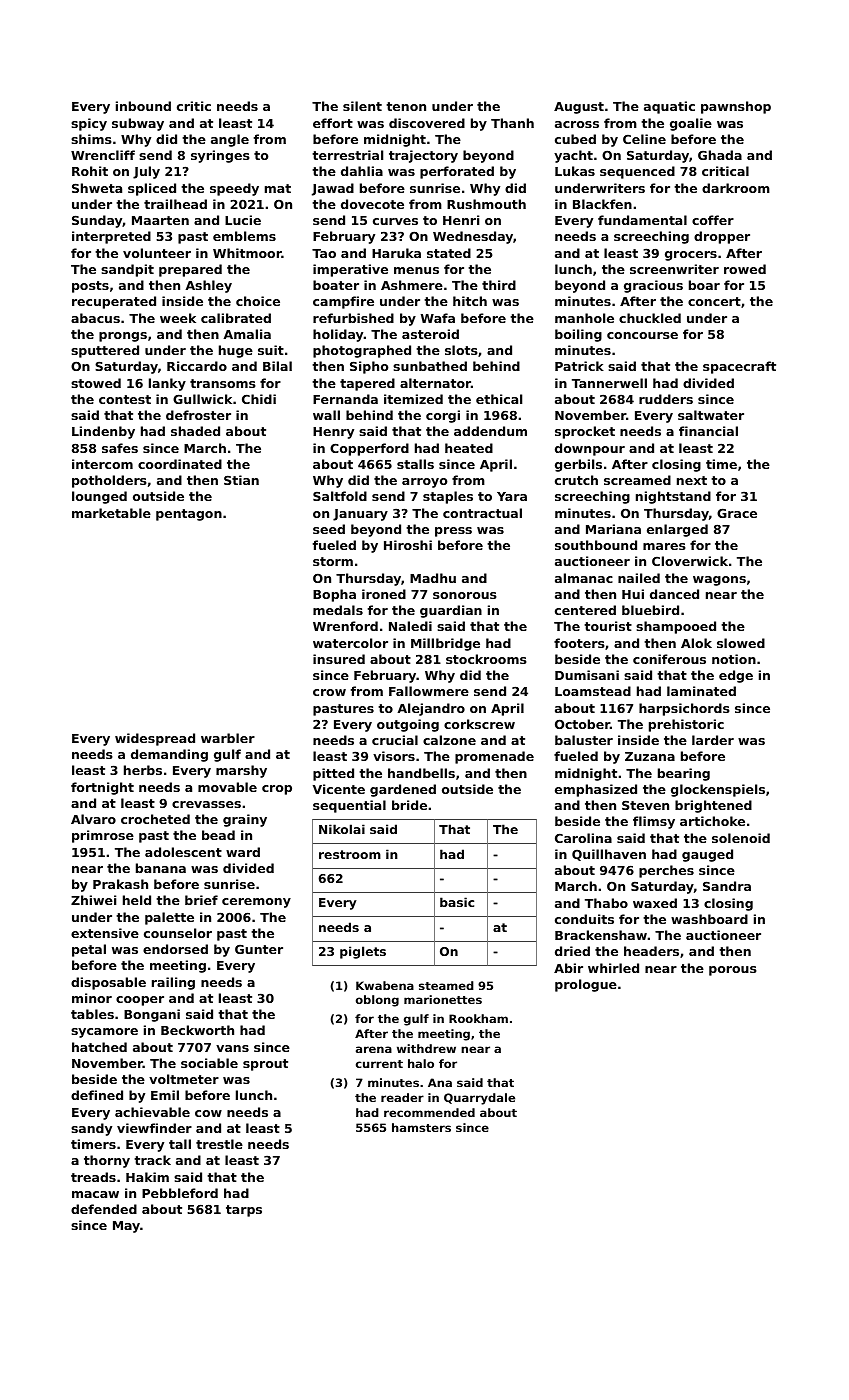 This image has height=1400, width=849. Describe the element at coordinates (429, 1112) in the image. I see `recommended` at that location.
